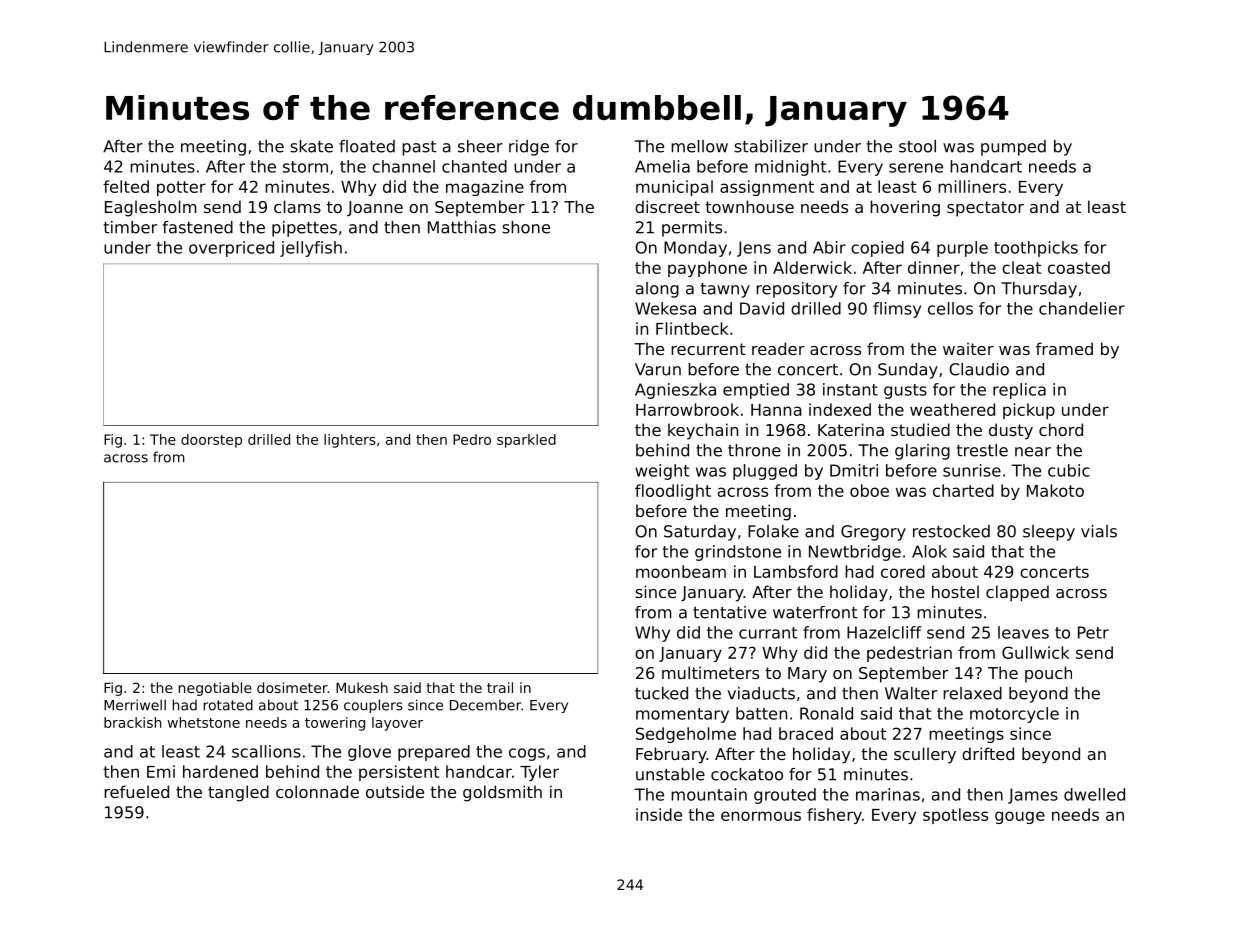 Image resolution: width=1233 pixels, height=952 pixels. What do you see at coordinates (211, 441) in the document?
I see `doorstep` at bounding box center [211, 441].
